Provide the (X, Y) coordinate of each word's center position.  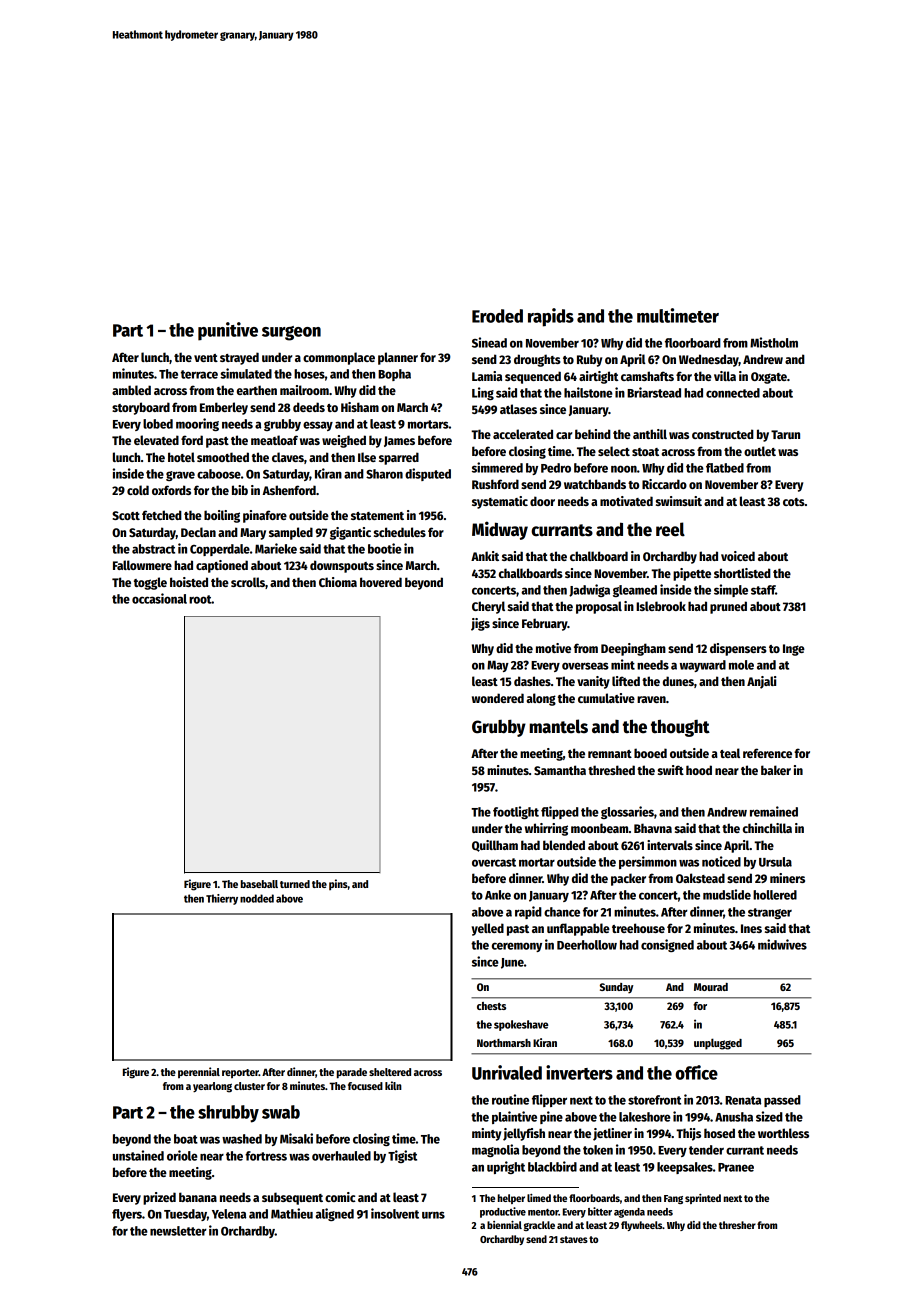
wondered (498, 698)
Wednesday (709, 360)
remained (774, 811)
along (541, 699)
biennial (504, 1225)
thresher (737, 1225)
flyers (127, 1215)
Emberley (224, 408)
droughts (537, 360)
